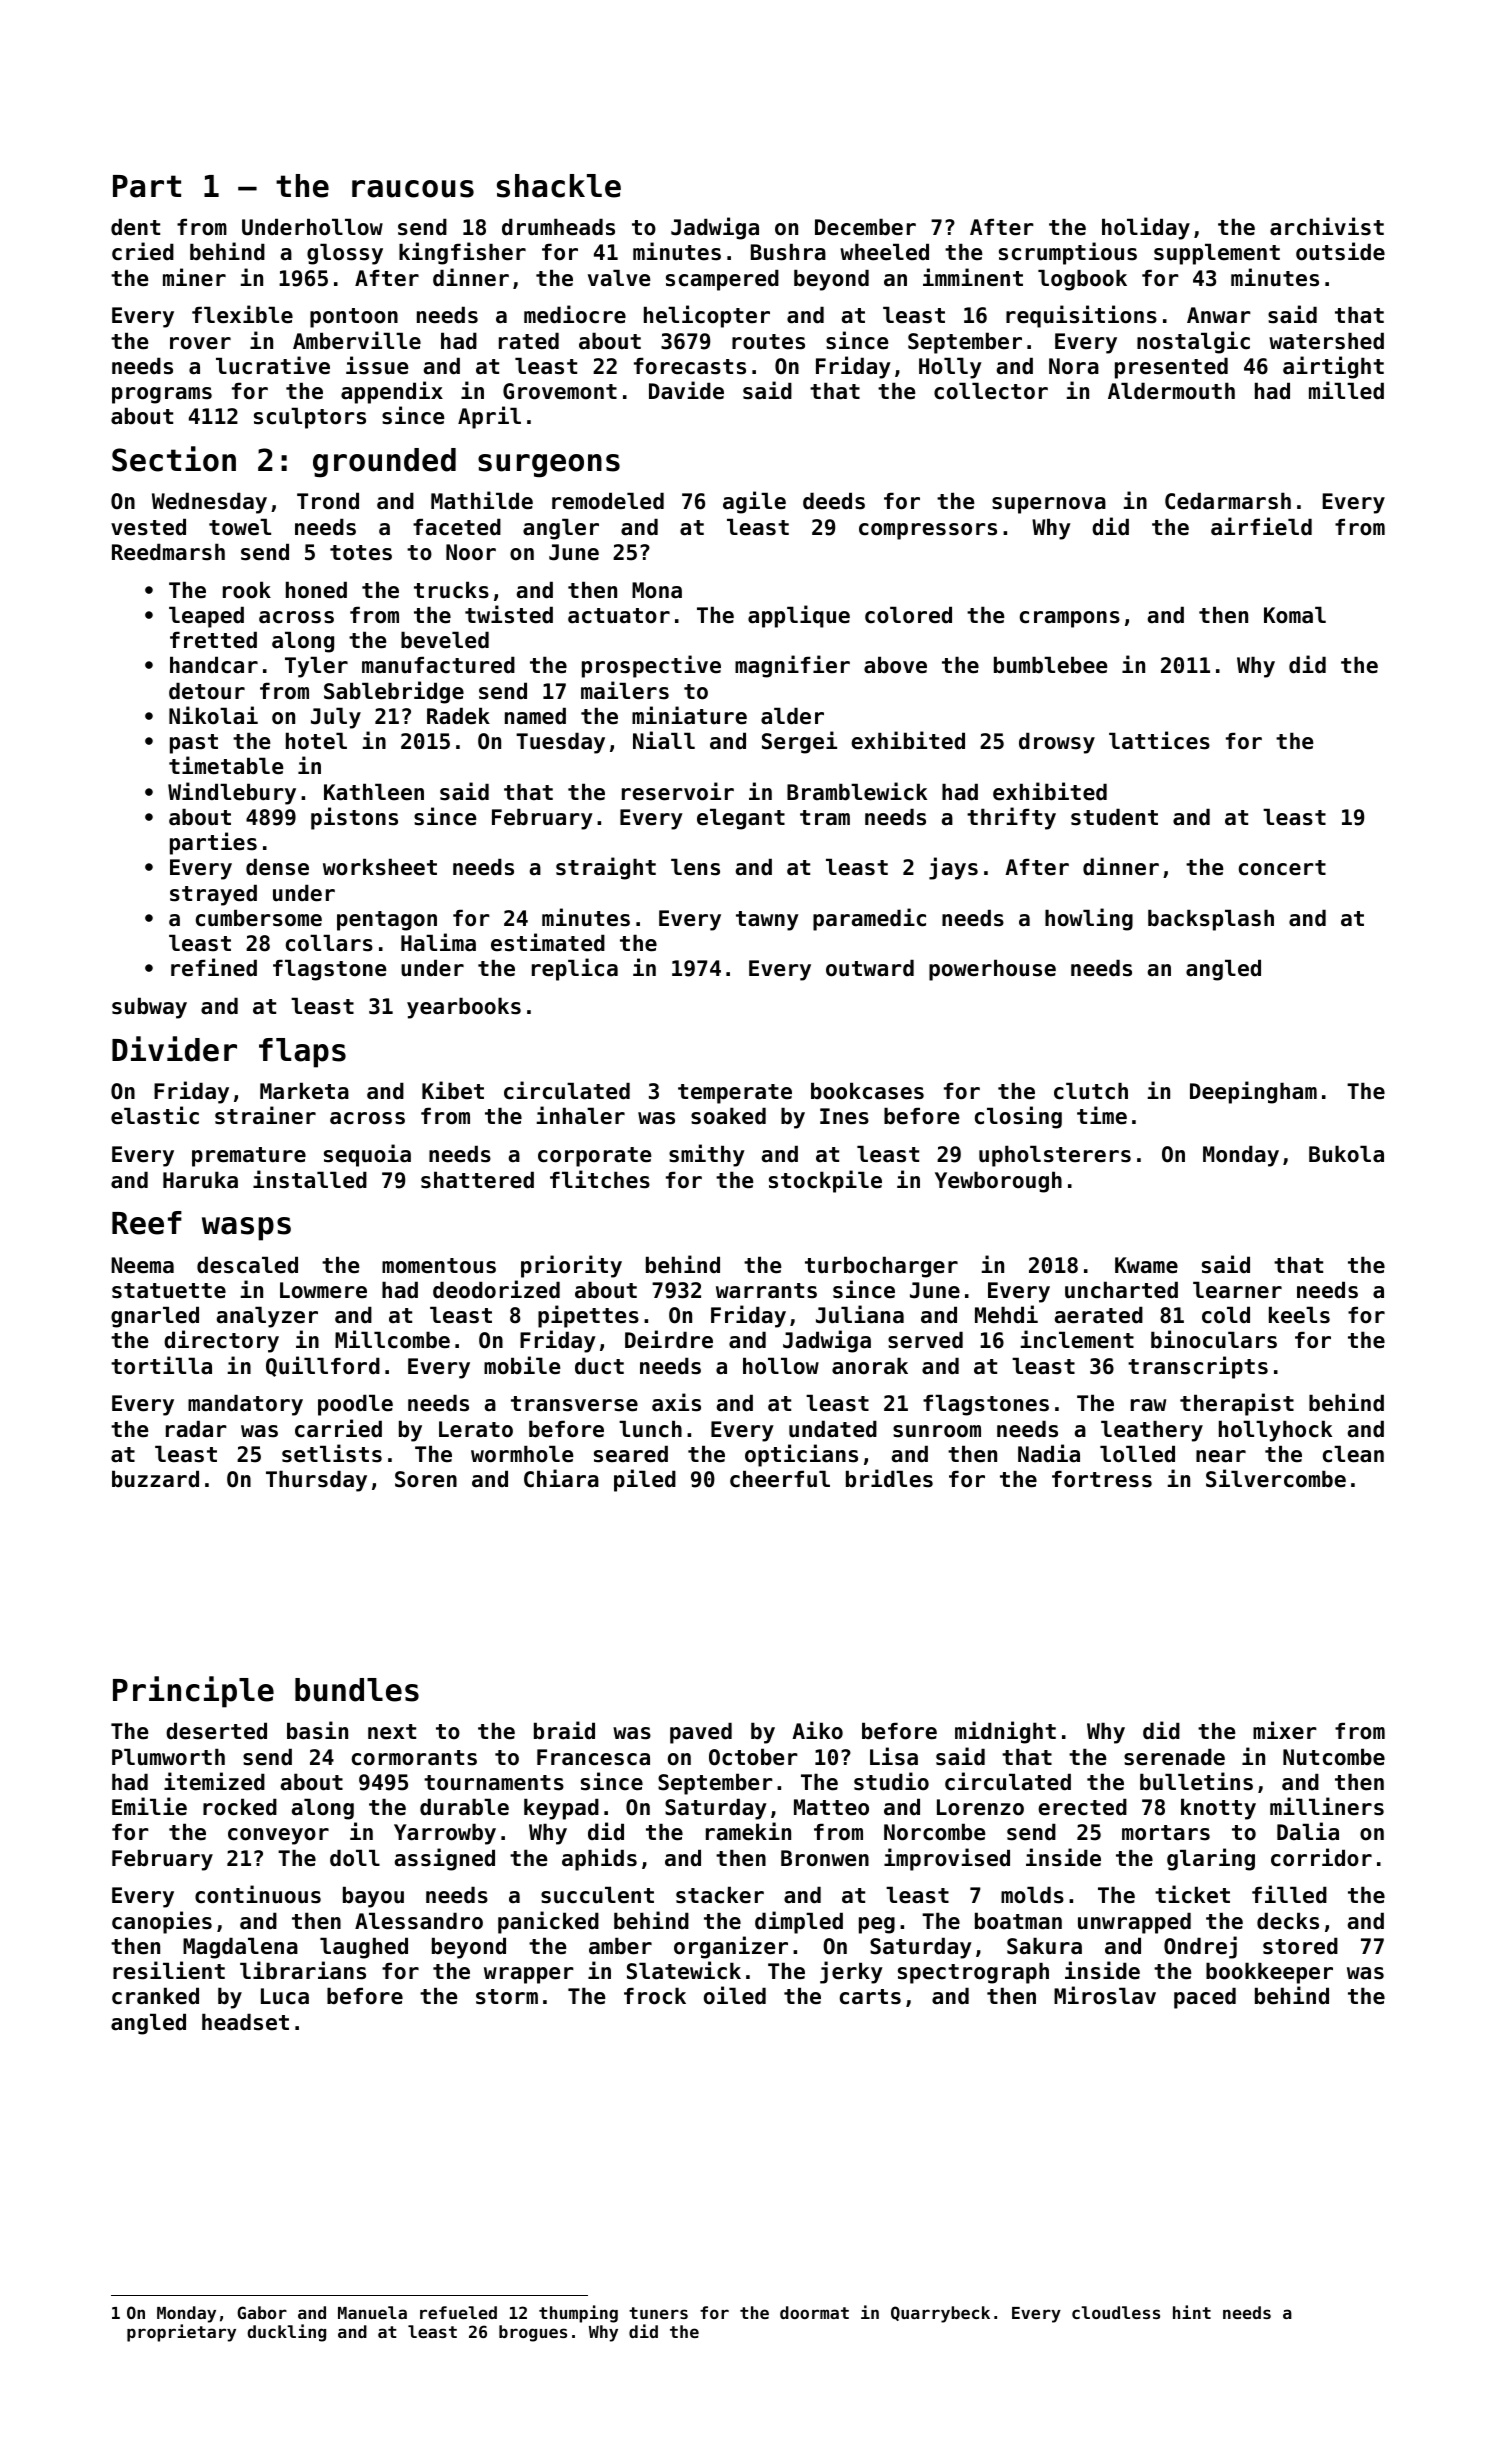 The height and width of the screenshot is (2464, 1496). I want to click on scrumptious, so click(1068, 253).
